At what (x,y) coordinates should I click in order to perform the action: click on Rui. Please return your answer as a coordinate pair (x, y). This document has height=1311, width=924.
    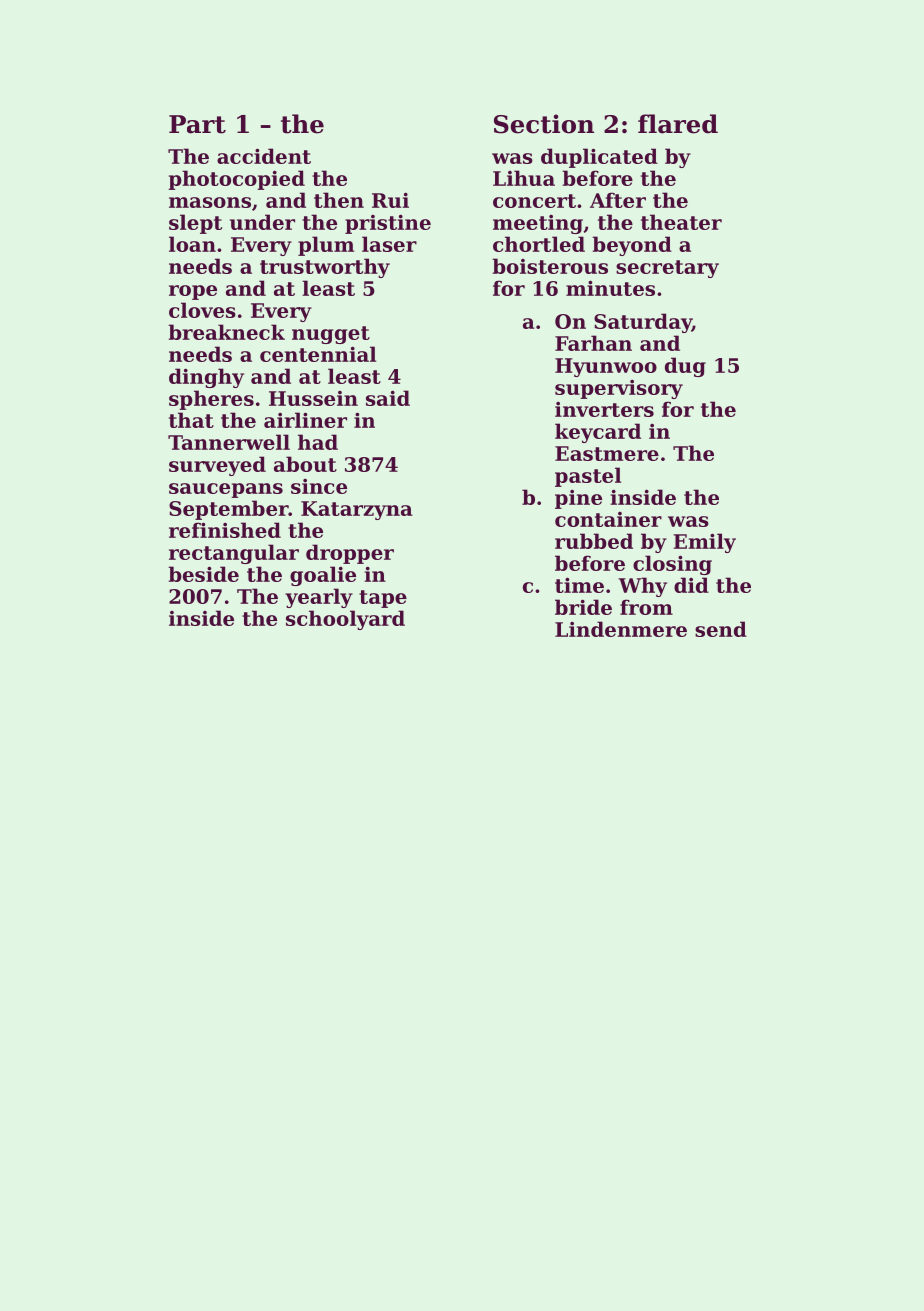
    Looking at the image, I should click on (390, 200).
